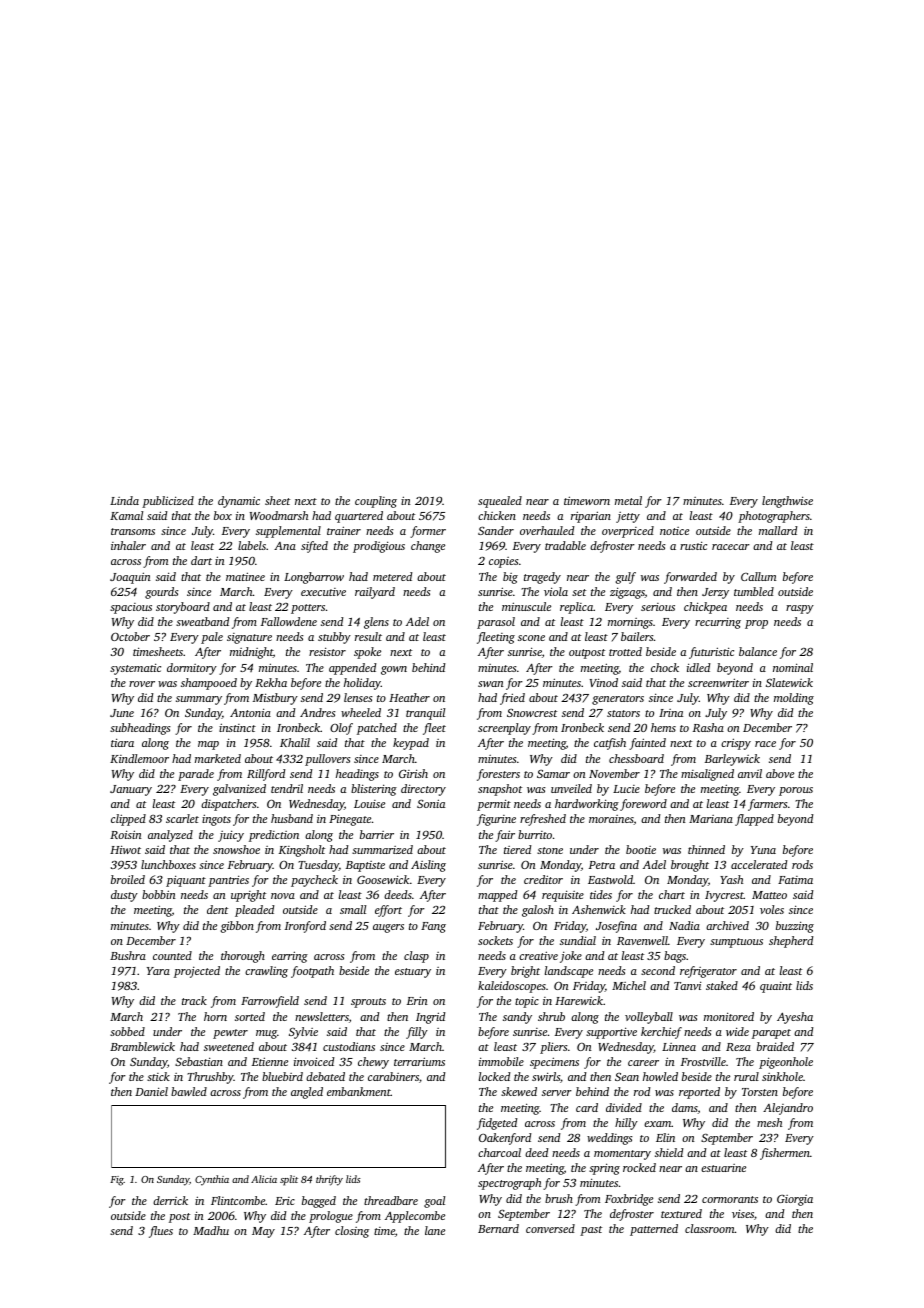  Describe the element at coordinates (393, 1076) in the document. I see `carabiners` at that location.
